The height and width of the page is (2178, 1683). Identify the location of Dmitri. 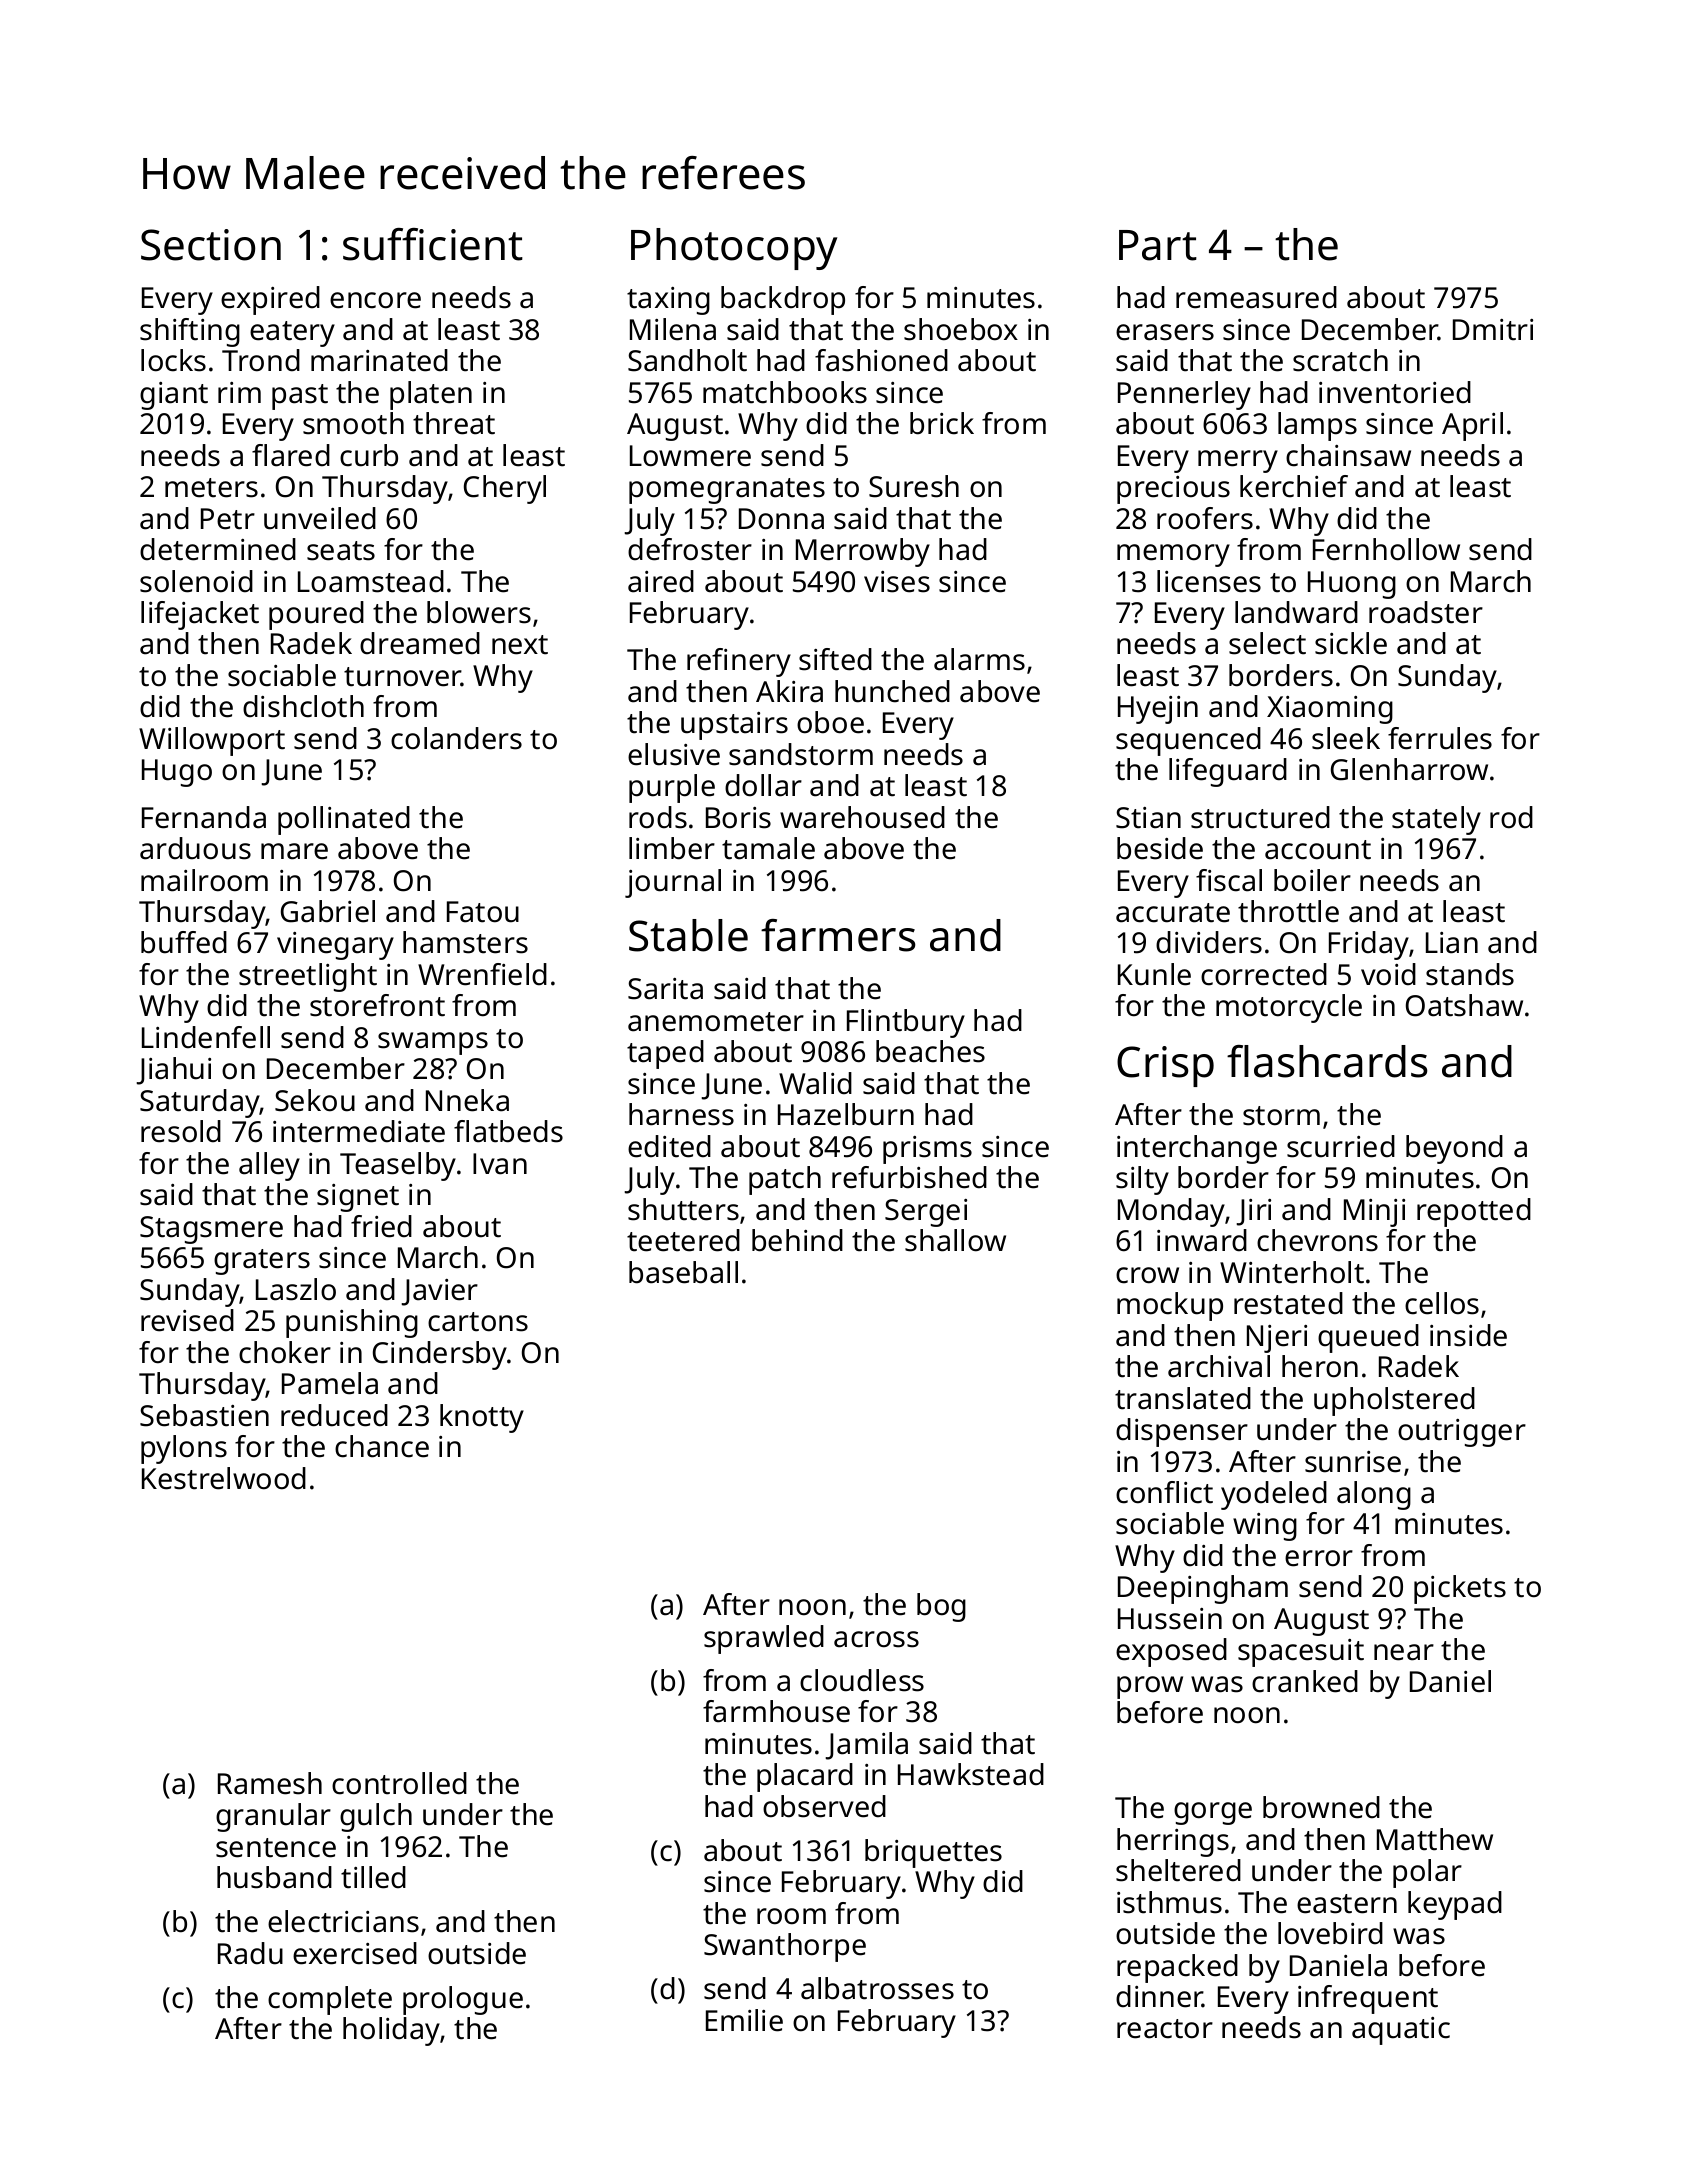
(1493, 330).
